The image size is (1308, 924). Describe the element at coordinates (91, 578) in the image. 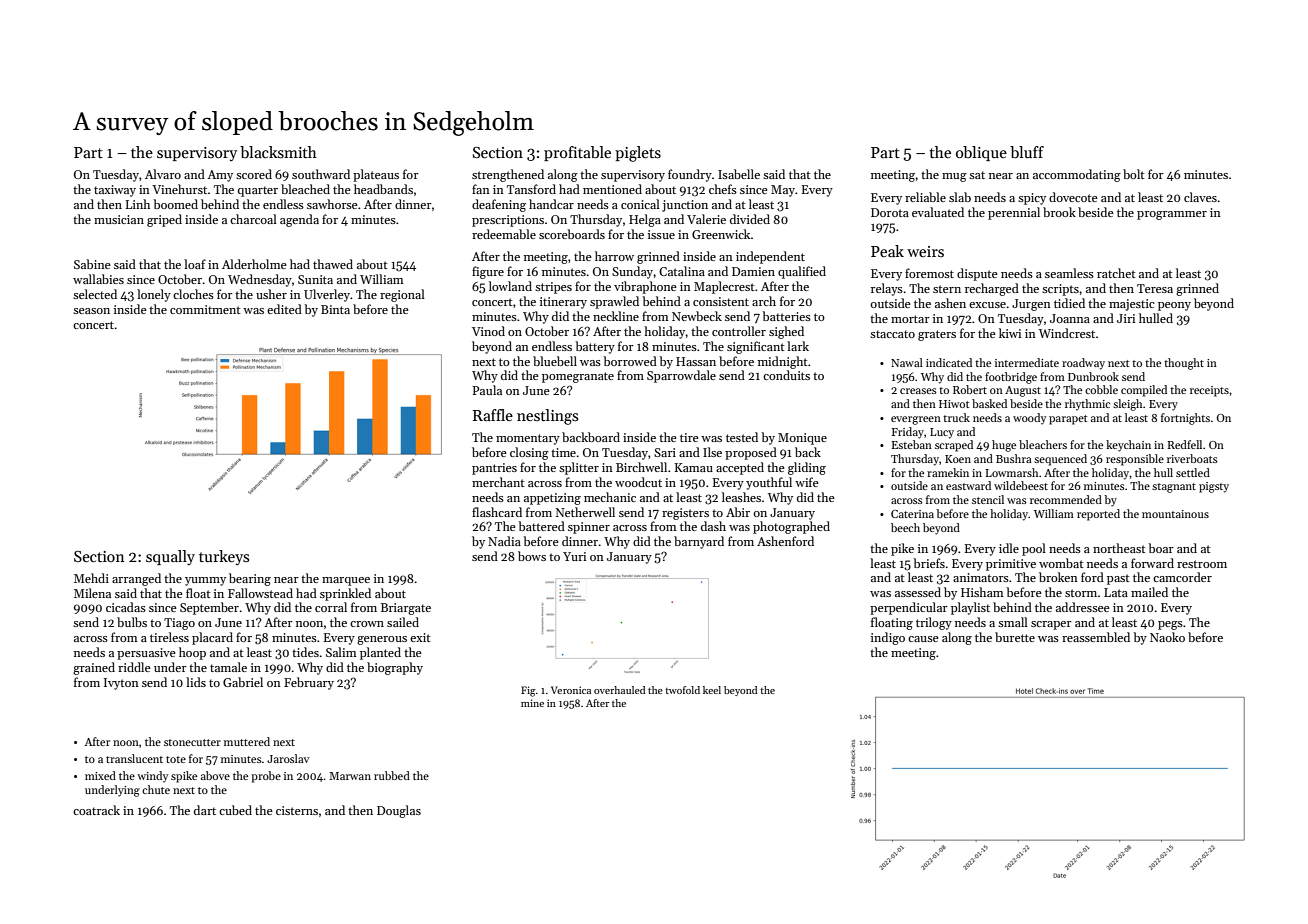

I see `Mehdi` at that location.
